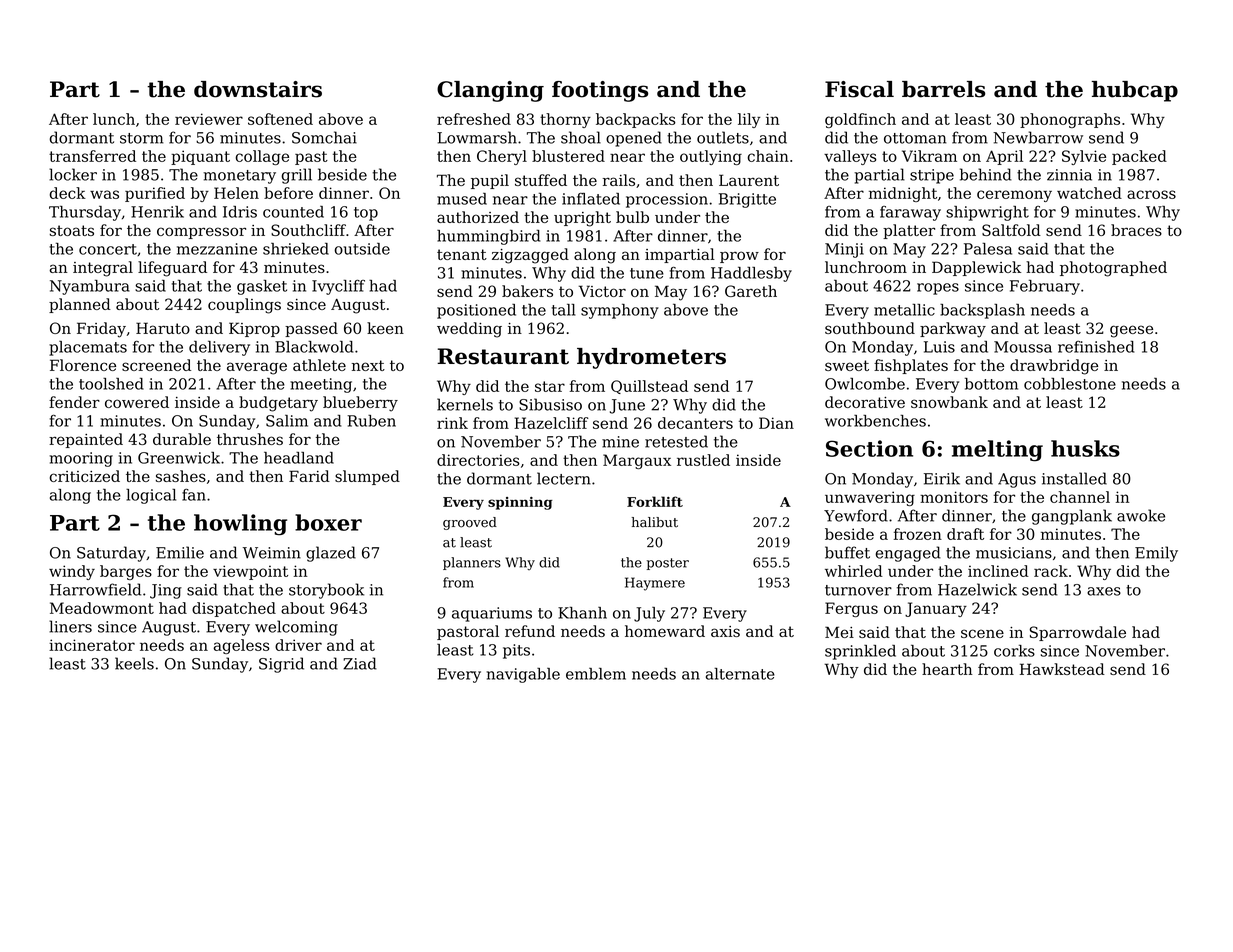  Describe the element at coordinates (262, 287) in the screenshot. I see `gasket` at that location.
